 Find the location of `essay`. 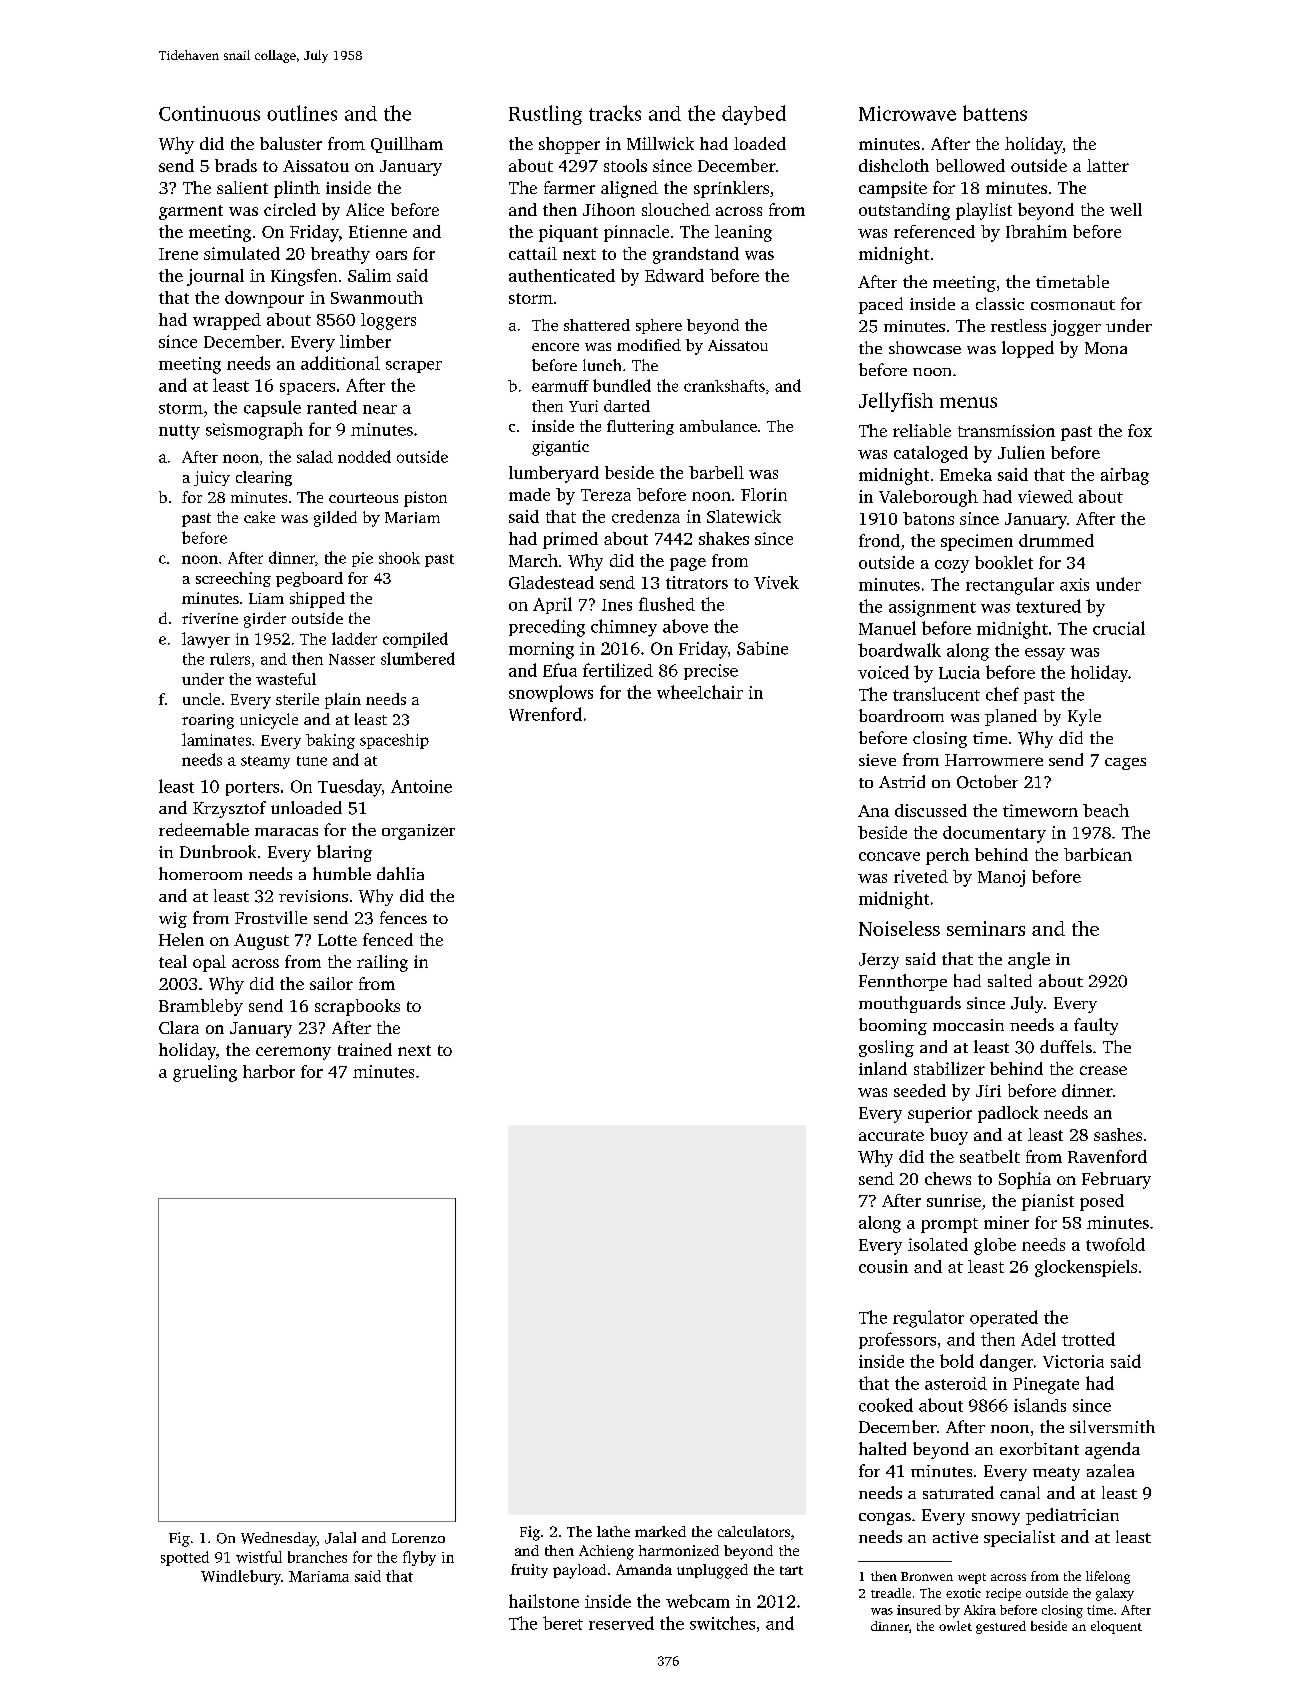

essay is located at coordinates (1045, 654).
